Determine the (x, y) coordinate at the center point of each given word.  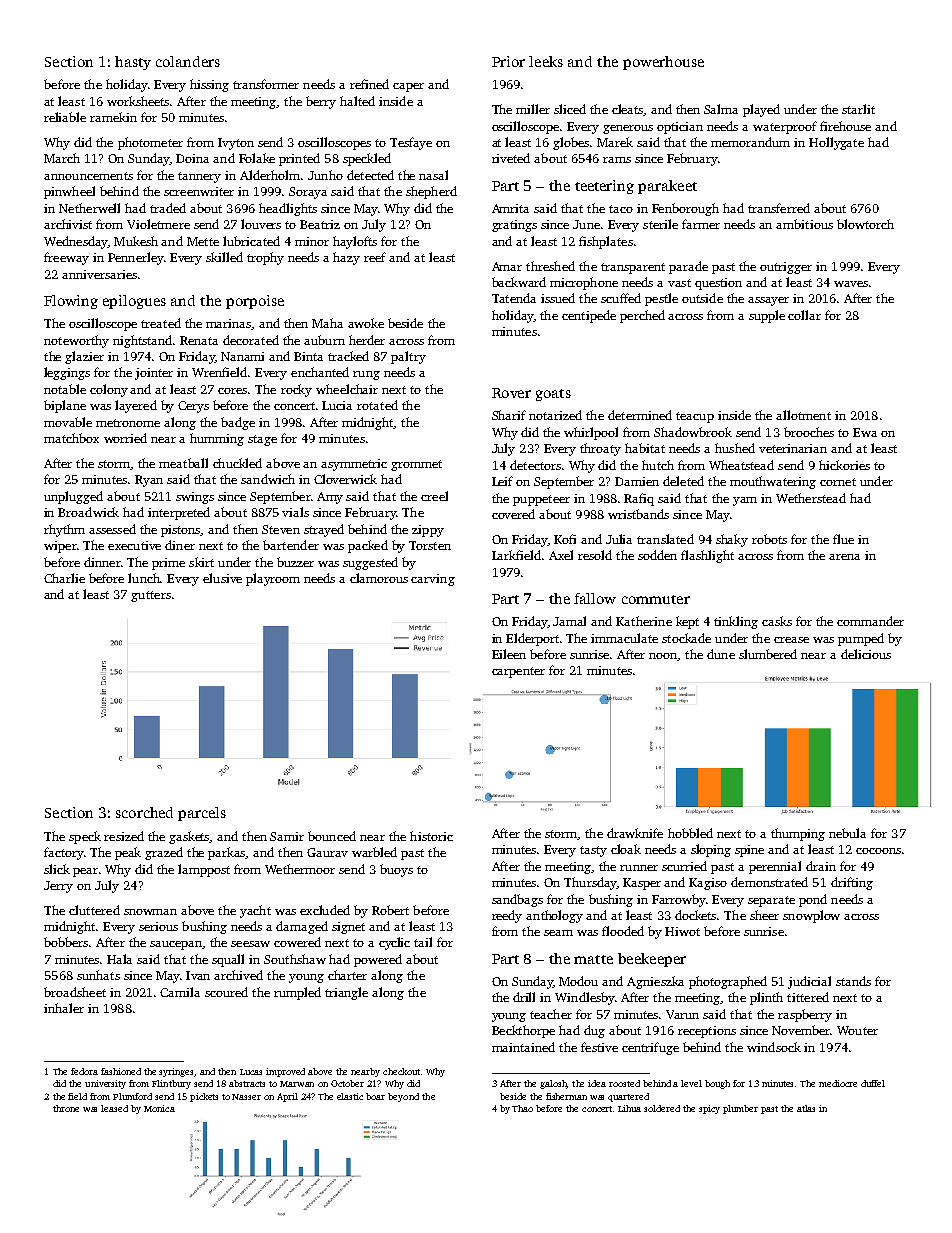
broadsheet (75, 992)
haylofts (355, 242)
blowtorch (865, 224)
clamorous (379, 578)
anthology (554, 916)
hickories (844, 465)
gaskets (189, 837)
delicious (866, 654)
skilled (224, 257)
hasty (133, 63)
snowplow (811, 916)
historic (431, 836)
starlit (858, 109)
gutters (151, 596)
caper (408, 87)
